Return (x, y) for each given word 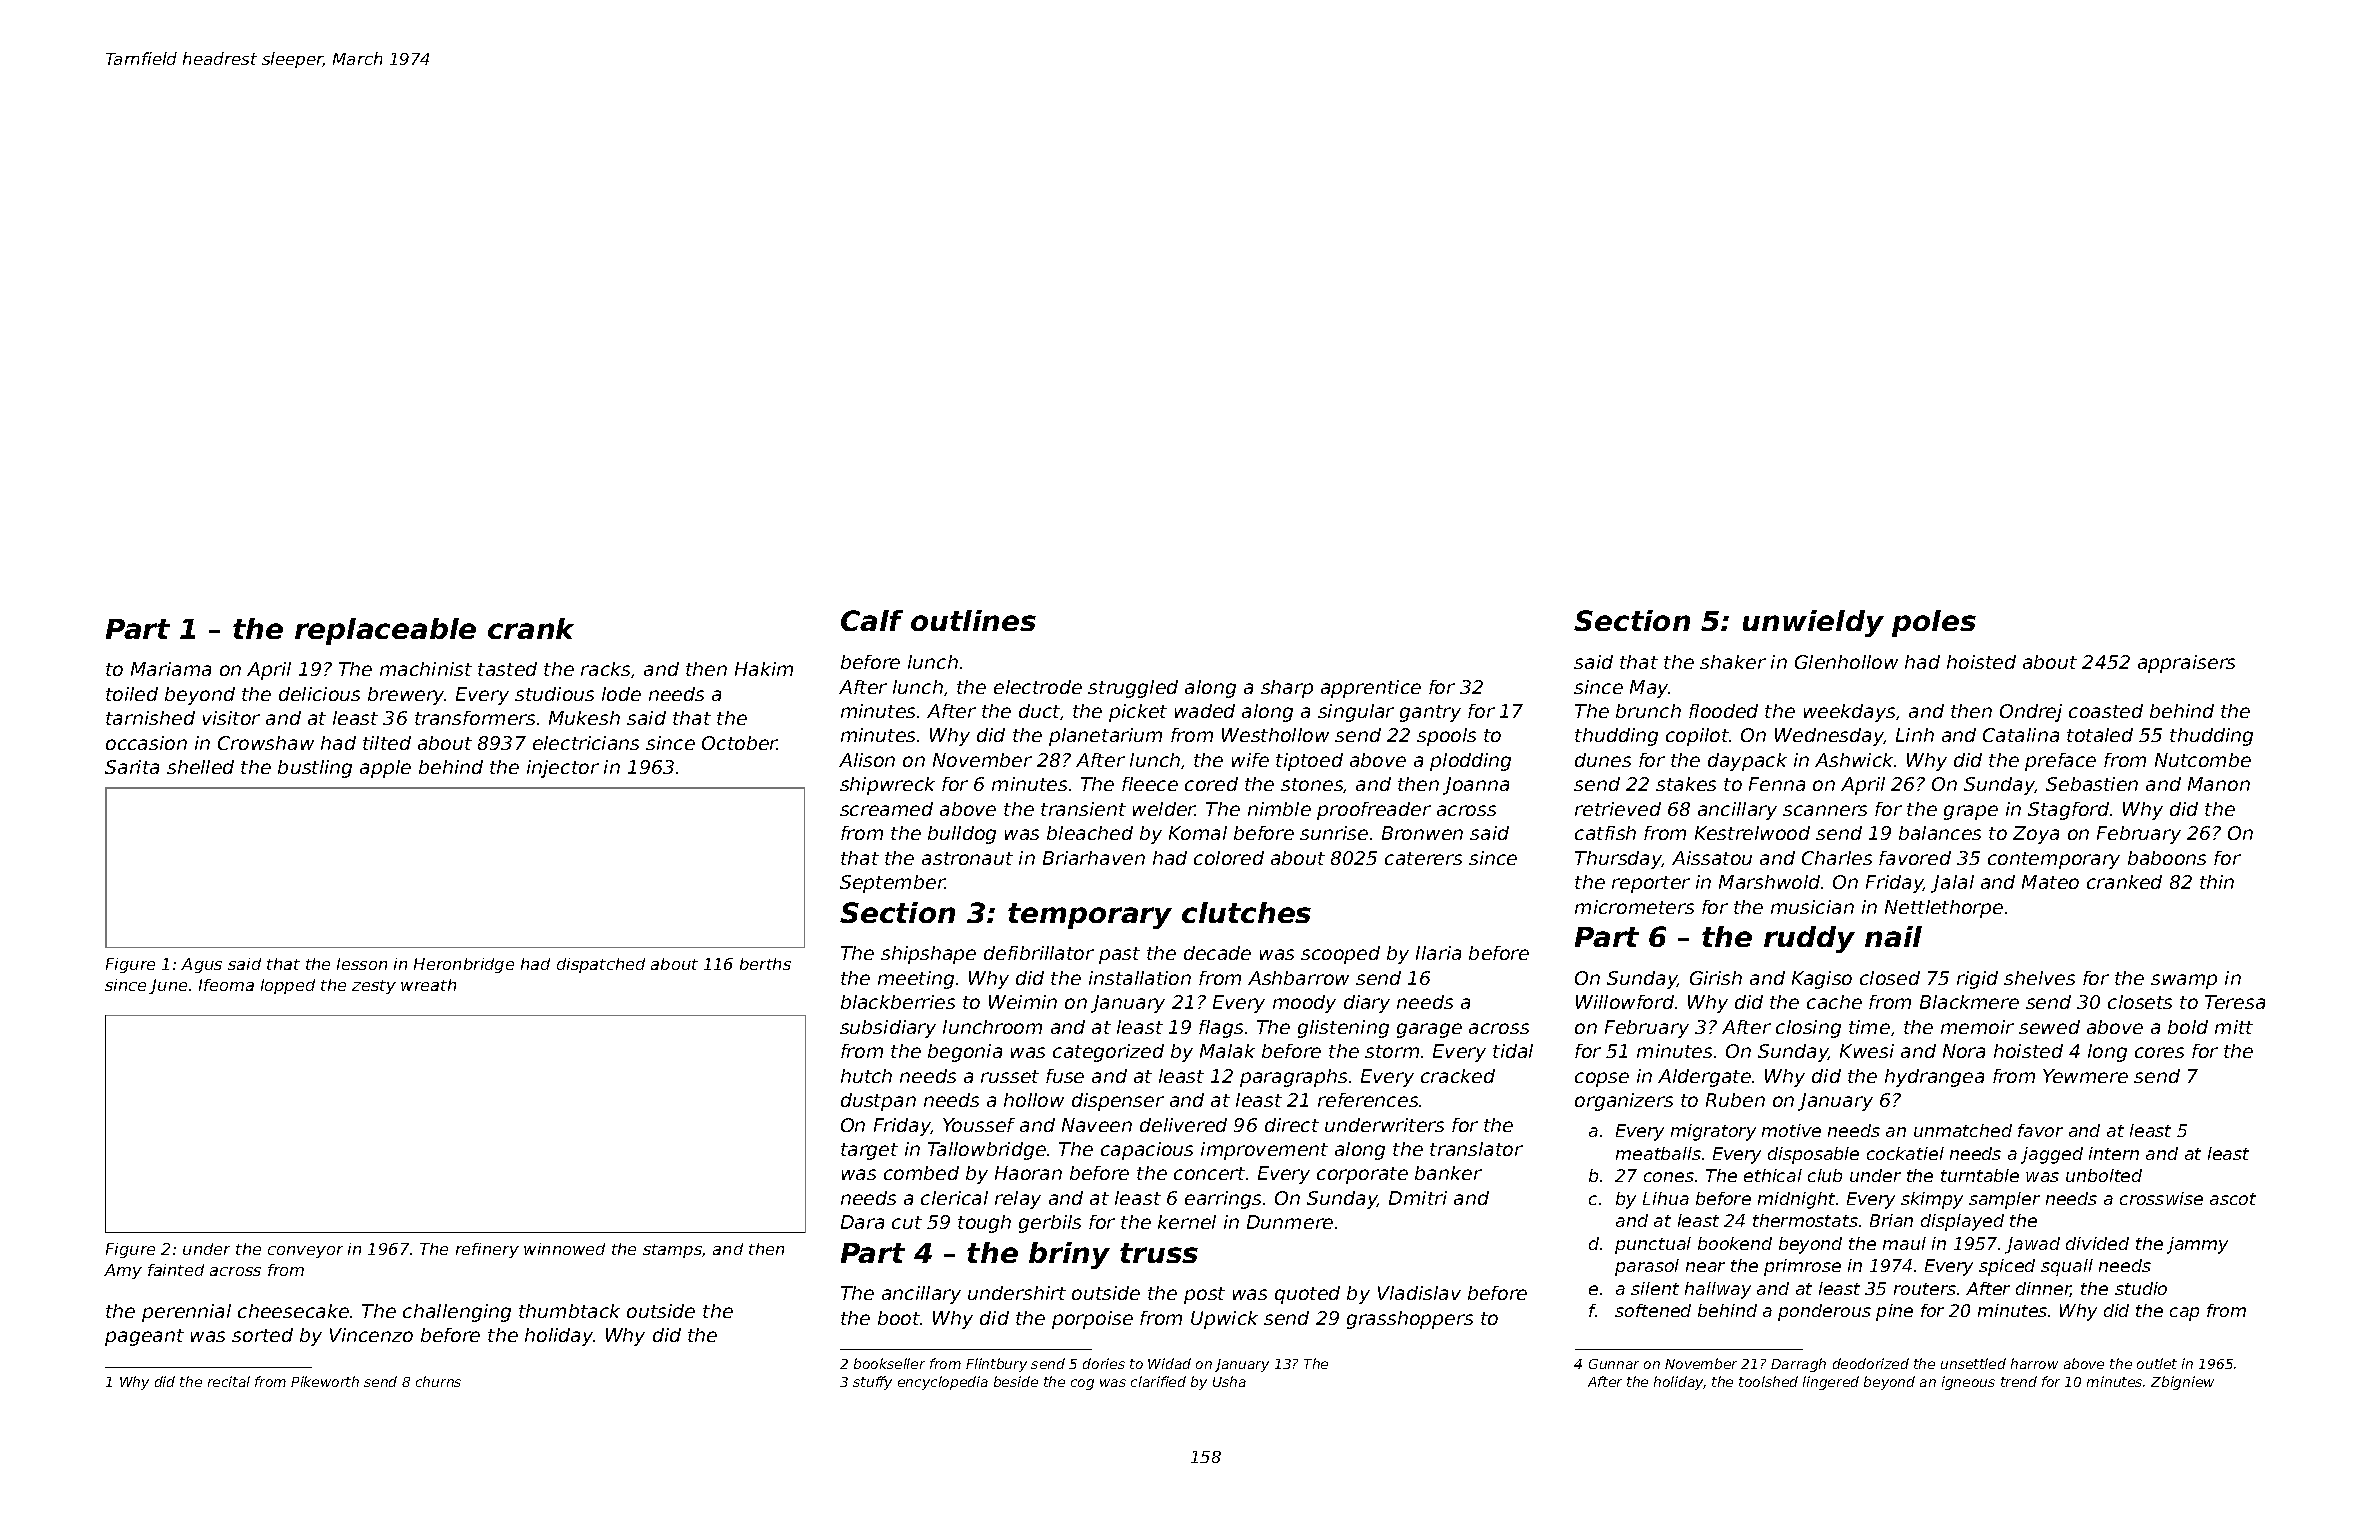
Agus (201, 965)
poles (1934, 623)
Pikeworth (325, 1381)
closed (1890, 978)
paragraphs (1293, 1078)
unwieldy (1813, 623)
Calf (872, 620)
